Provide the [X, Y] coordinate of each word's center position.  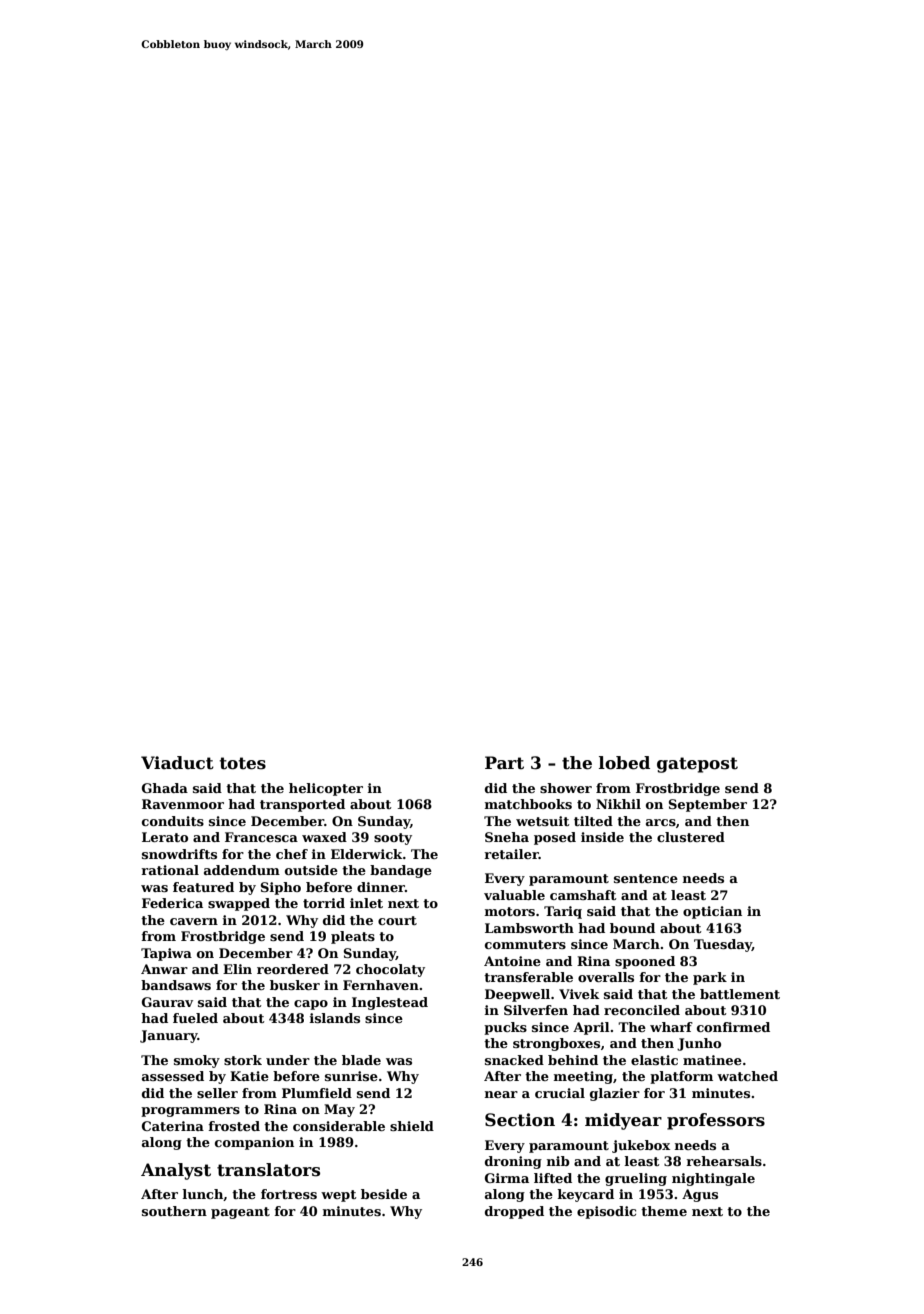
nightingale [713, 1179]
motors [509, 911]
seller [217, 1093]
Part [504, 763]
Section [520, 1120]
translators [268, 1170]
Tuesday [723, 945]
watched [747, 1076]
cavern [194, 921]
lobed [624, 763]
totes [243, 763]
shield [412, 1126]
